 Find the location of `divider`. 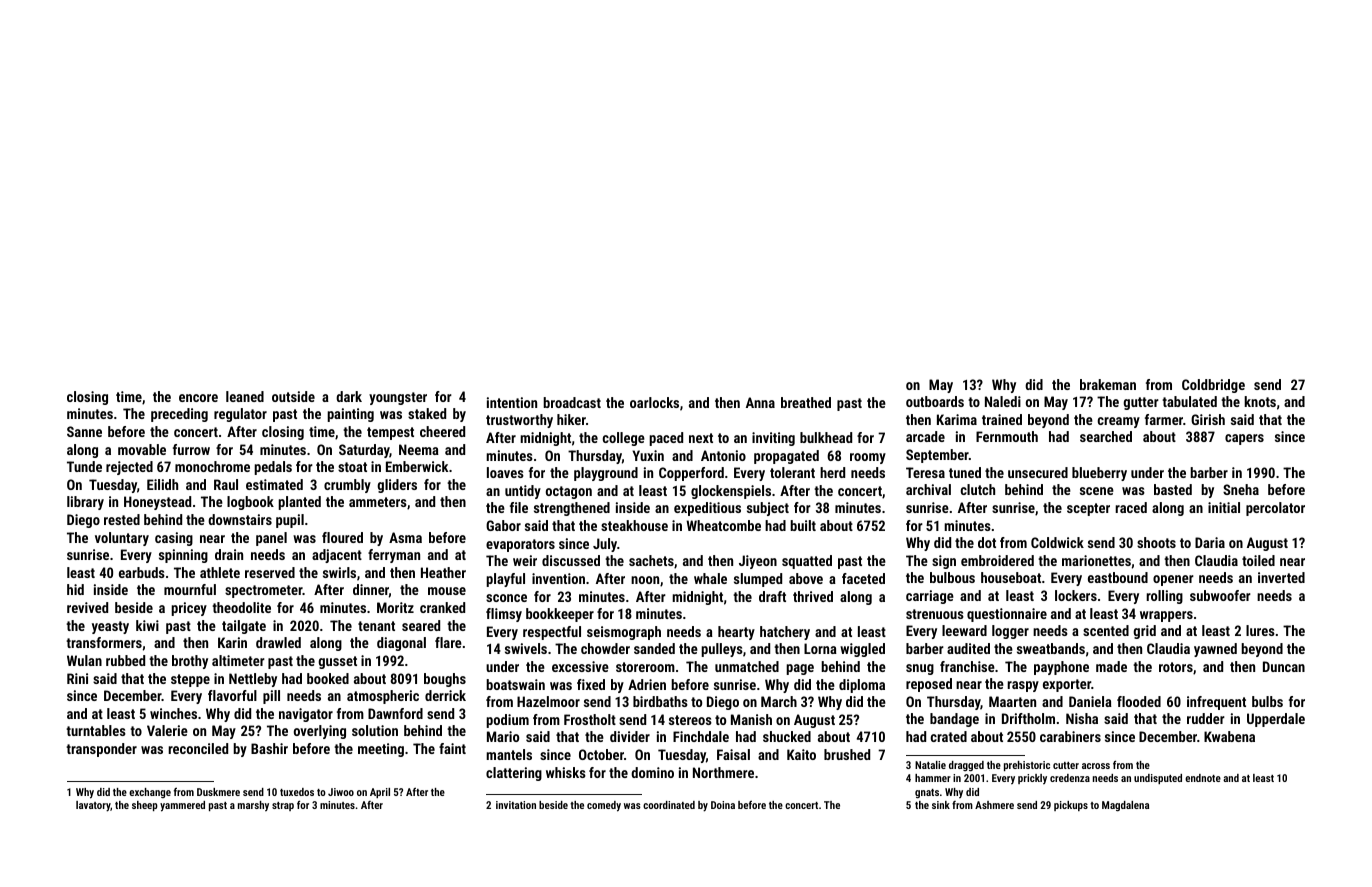

divider is located at coordinates (630, 736).
